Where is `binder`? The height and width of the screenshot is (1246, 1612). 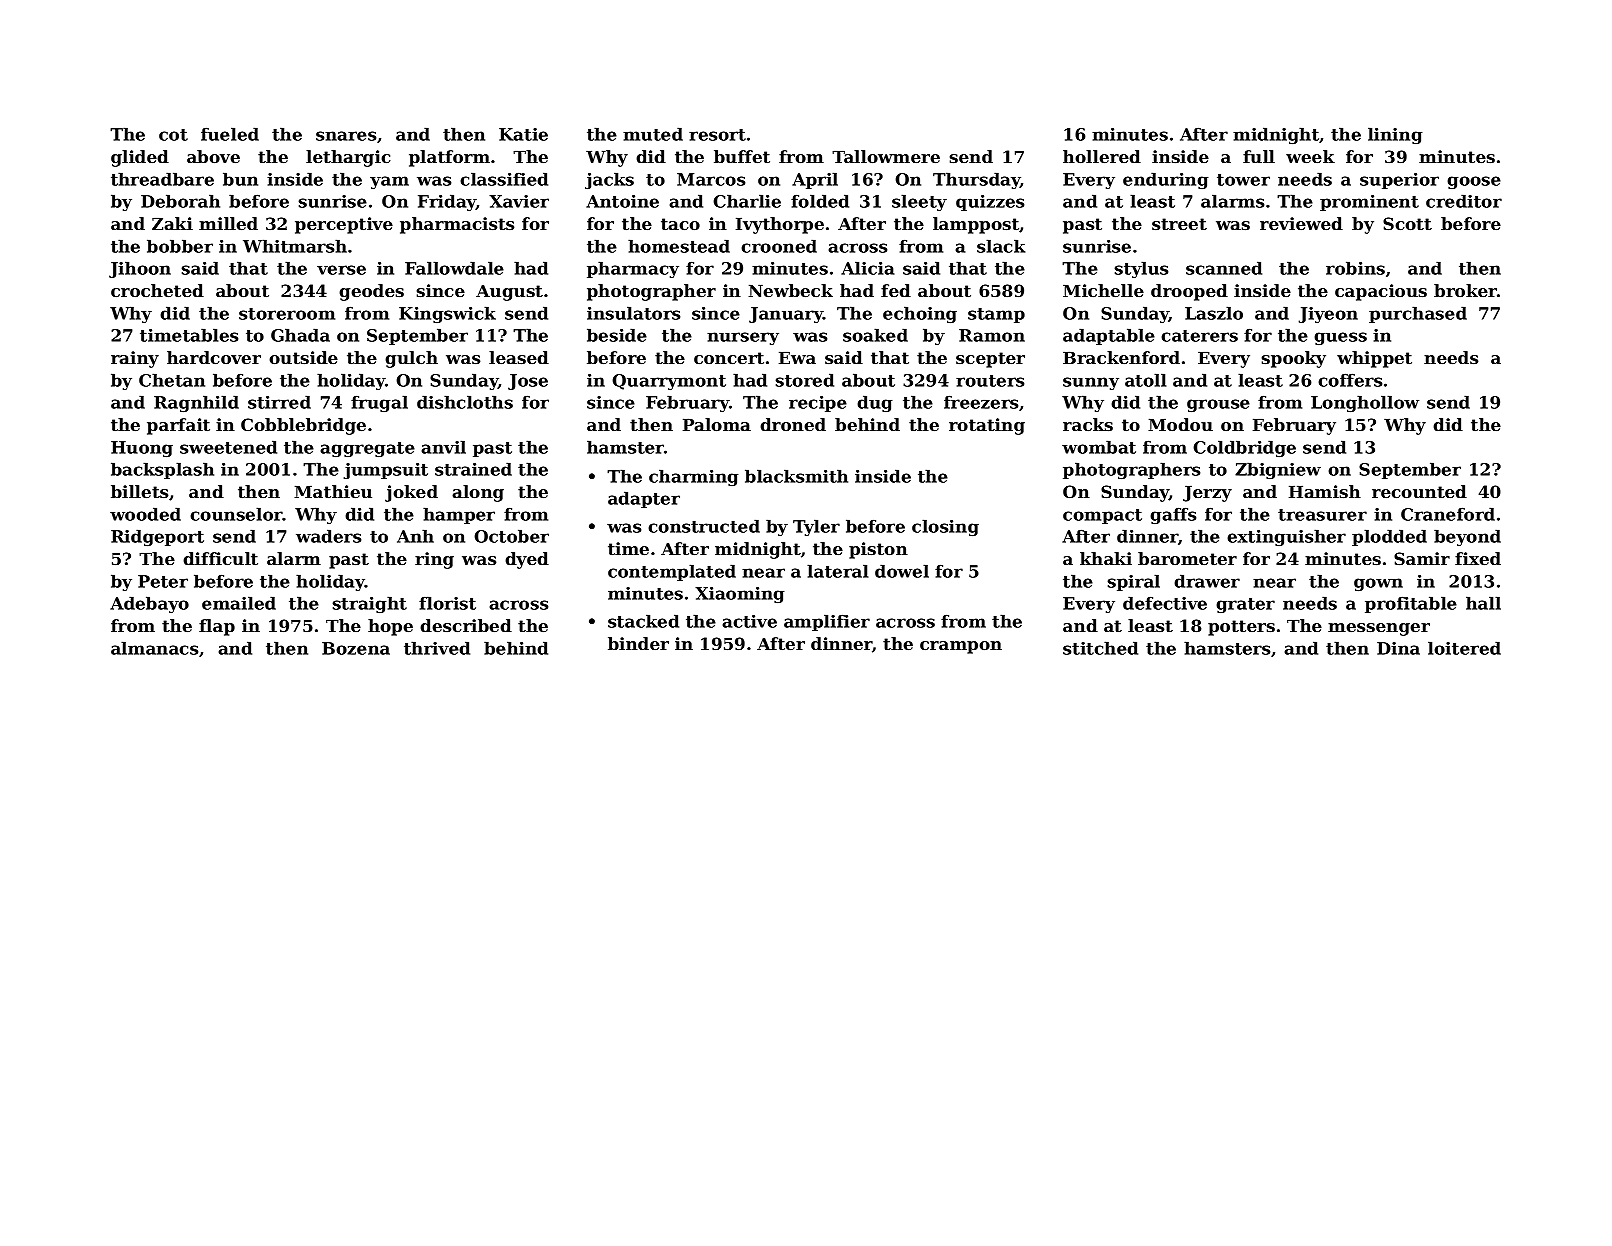 binder is located at coordinates (638, 643).
